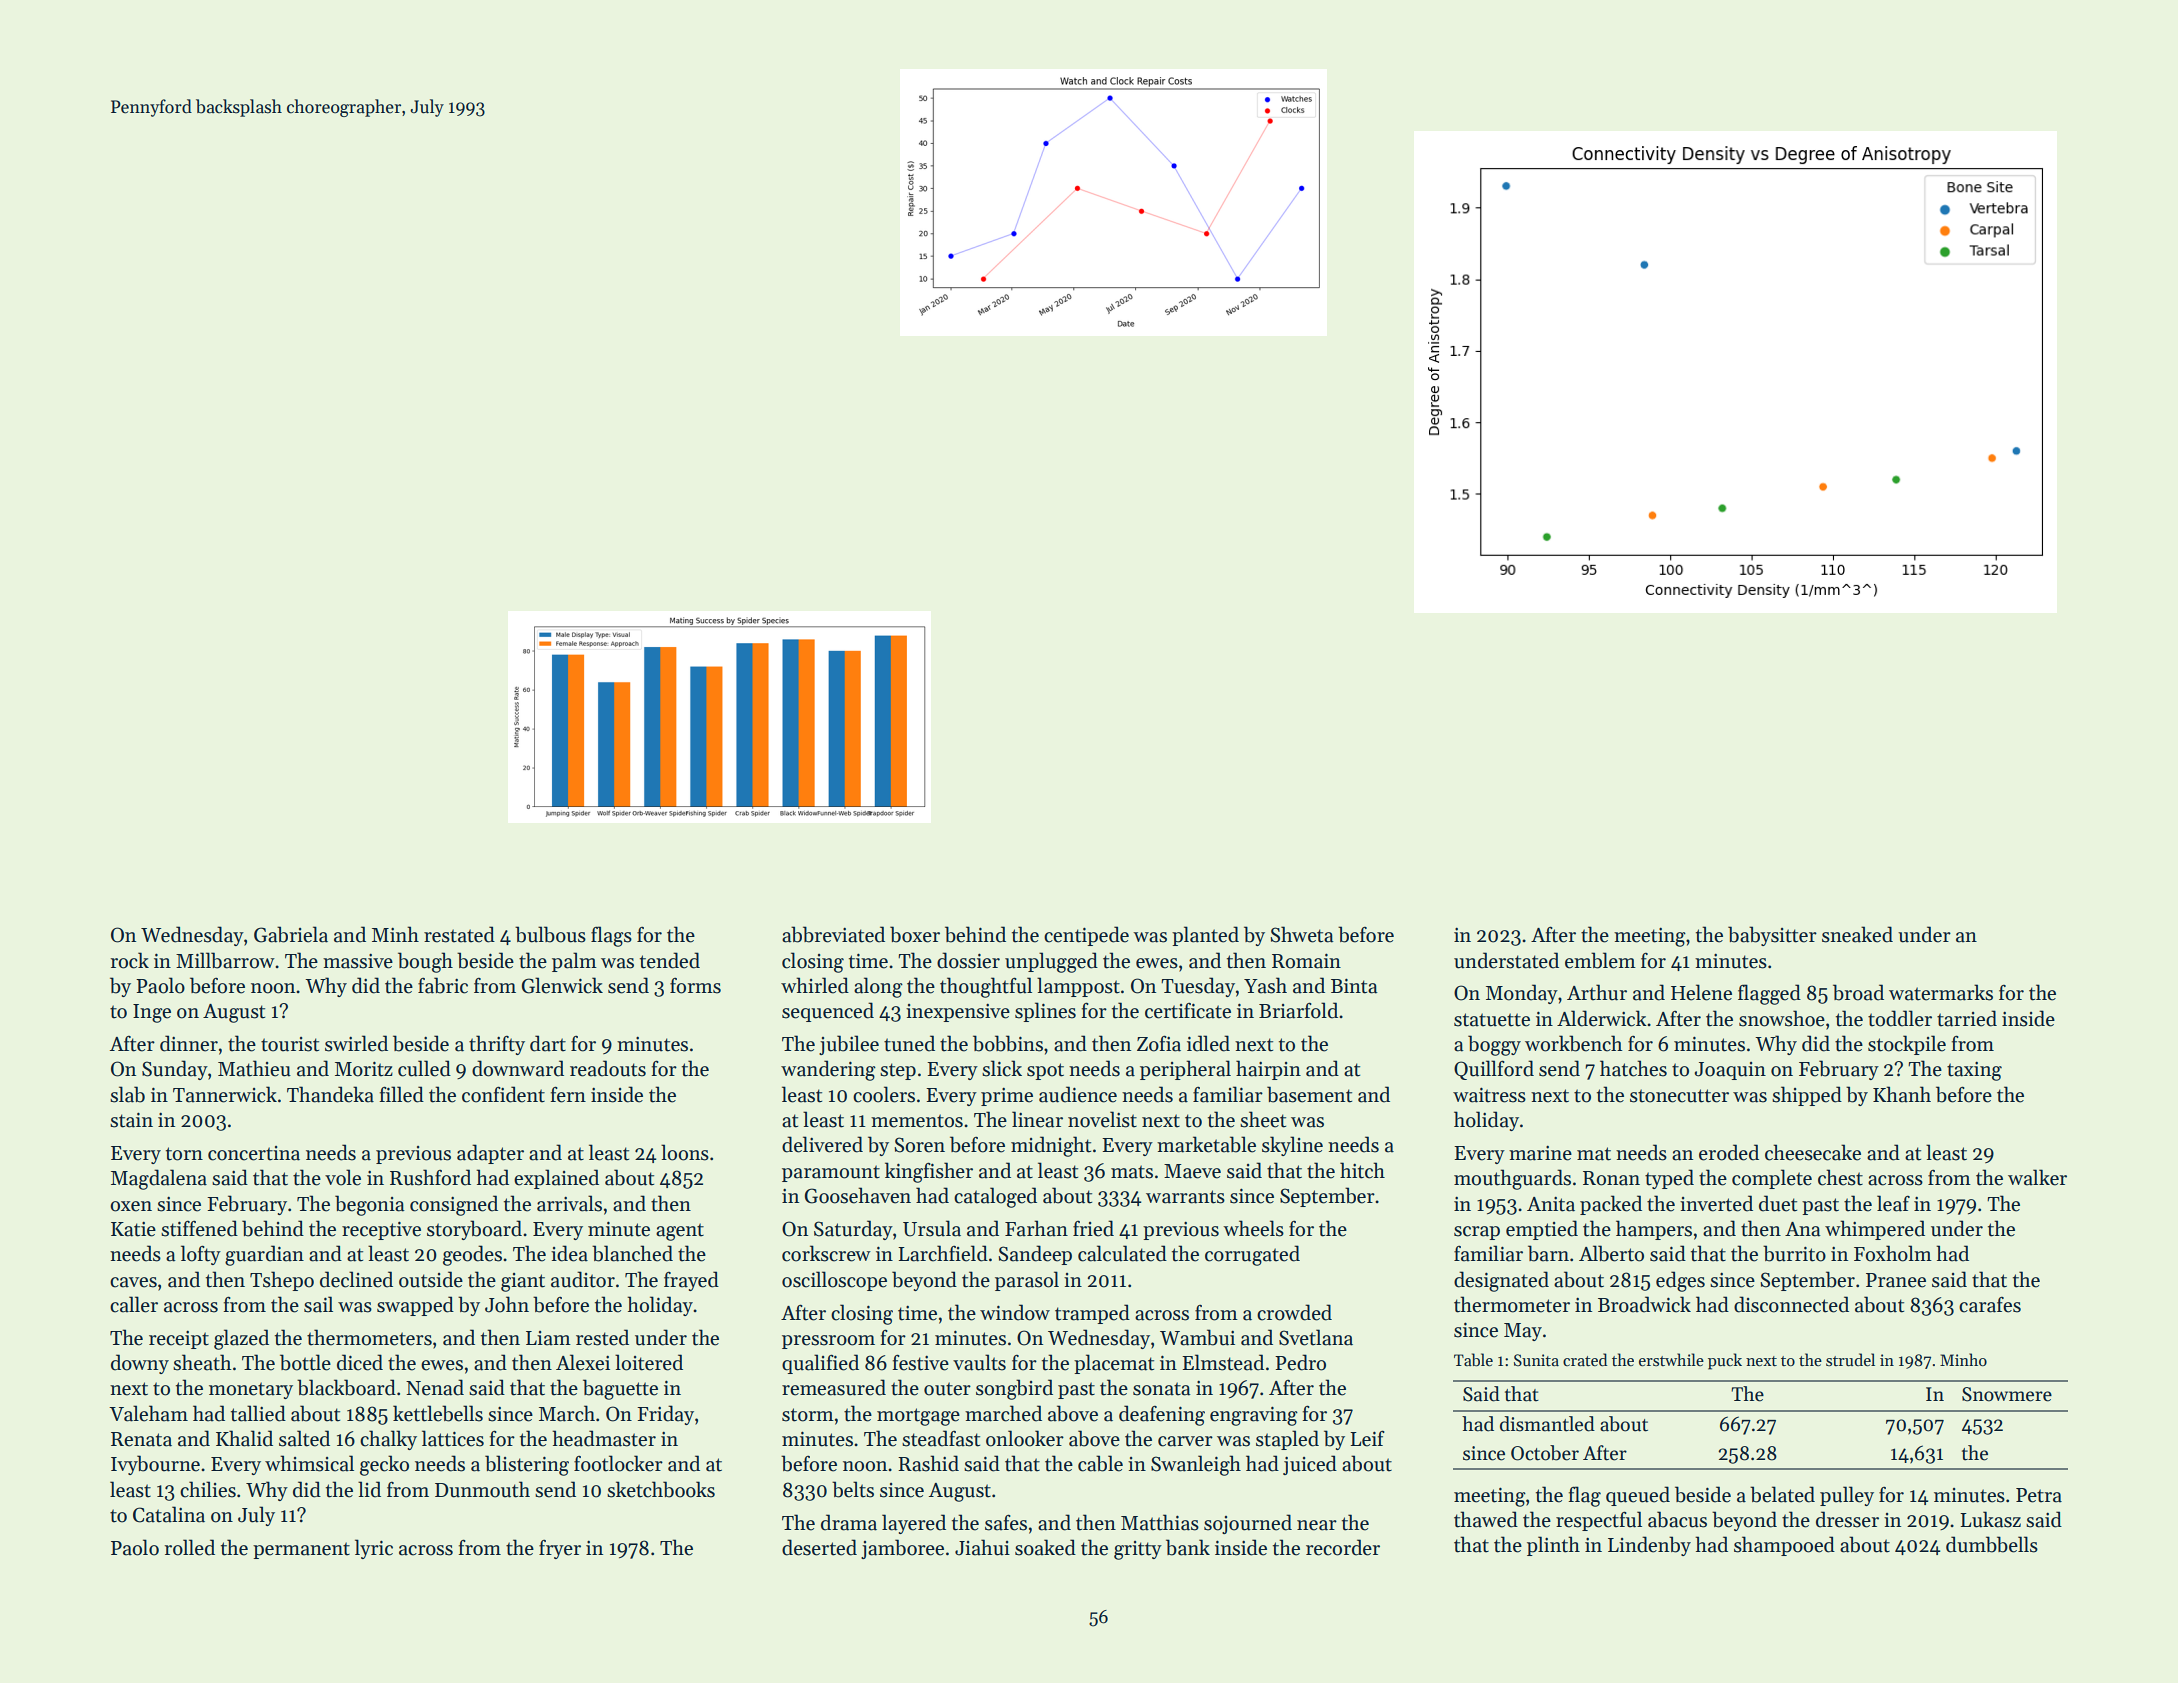 The height and width of the image is (1683, 2178). I want to click on boxer, so click(915, 934).
